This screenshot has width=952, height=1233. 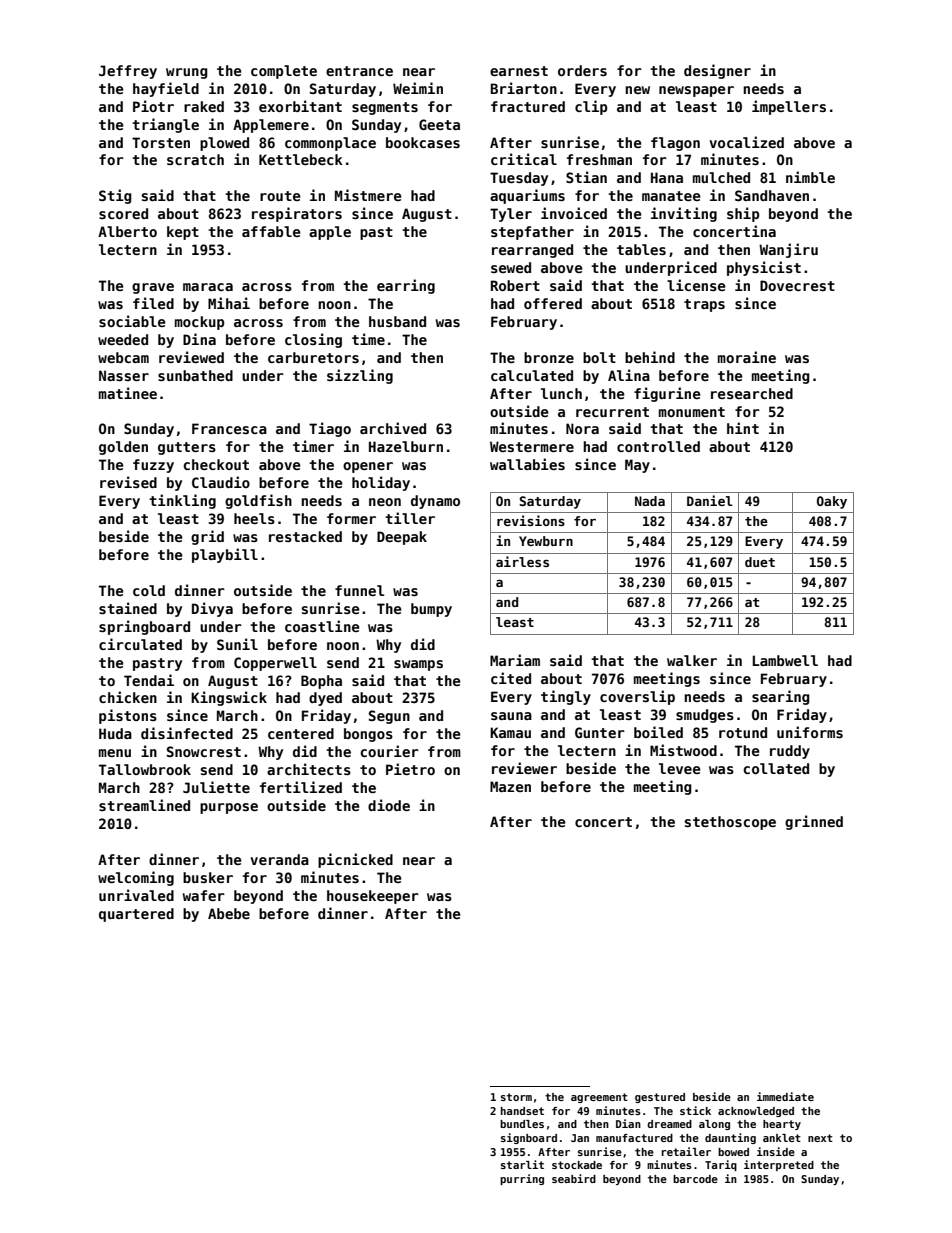 I want to click on designer, so click(x=717, y=71).
